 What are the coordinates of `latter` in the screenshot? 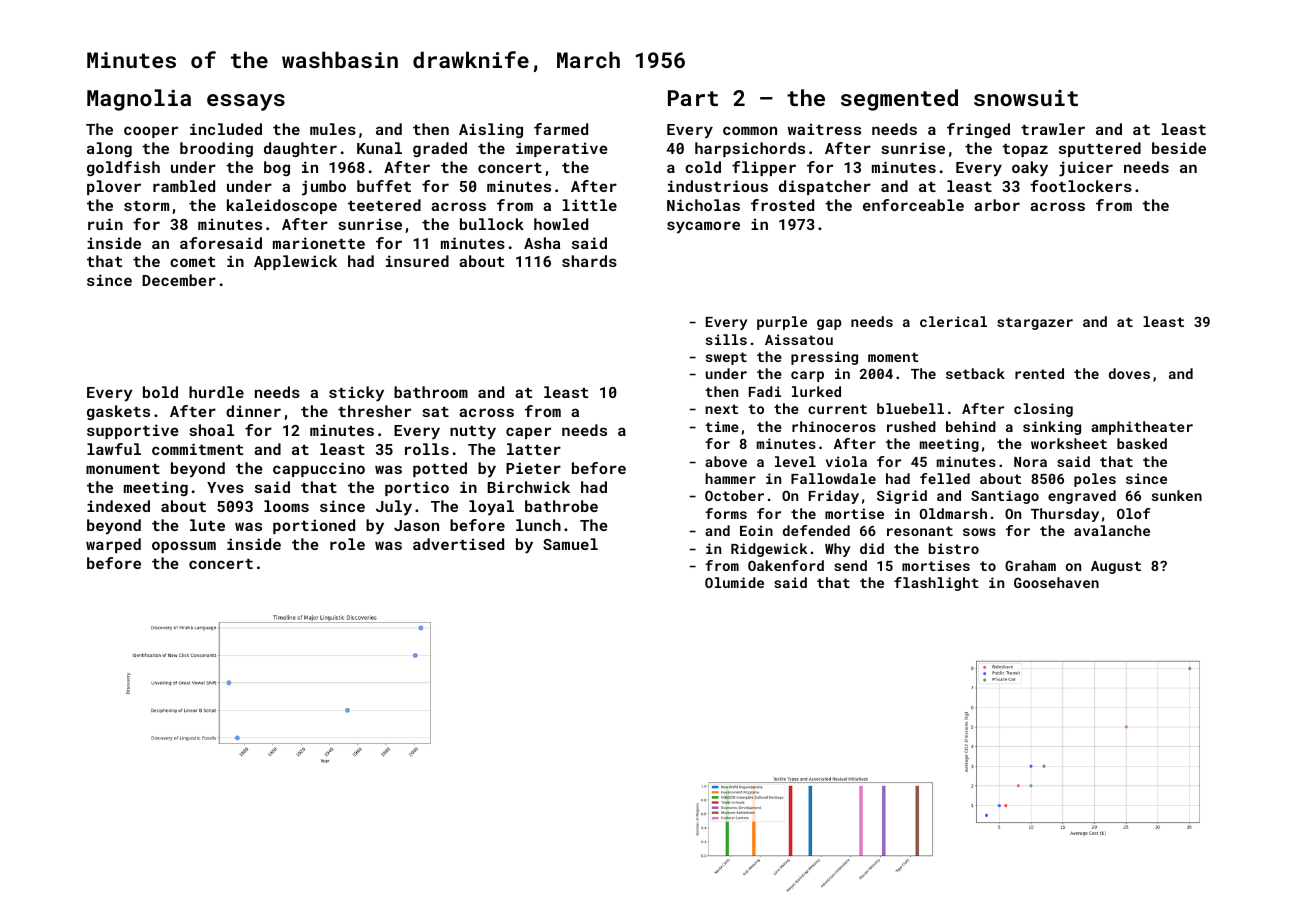 It's located at (534, 449).
